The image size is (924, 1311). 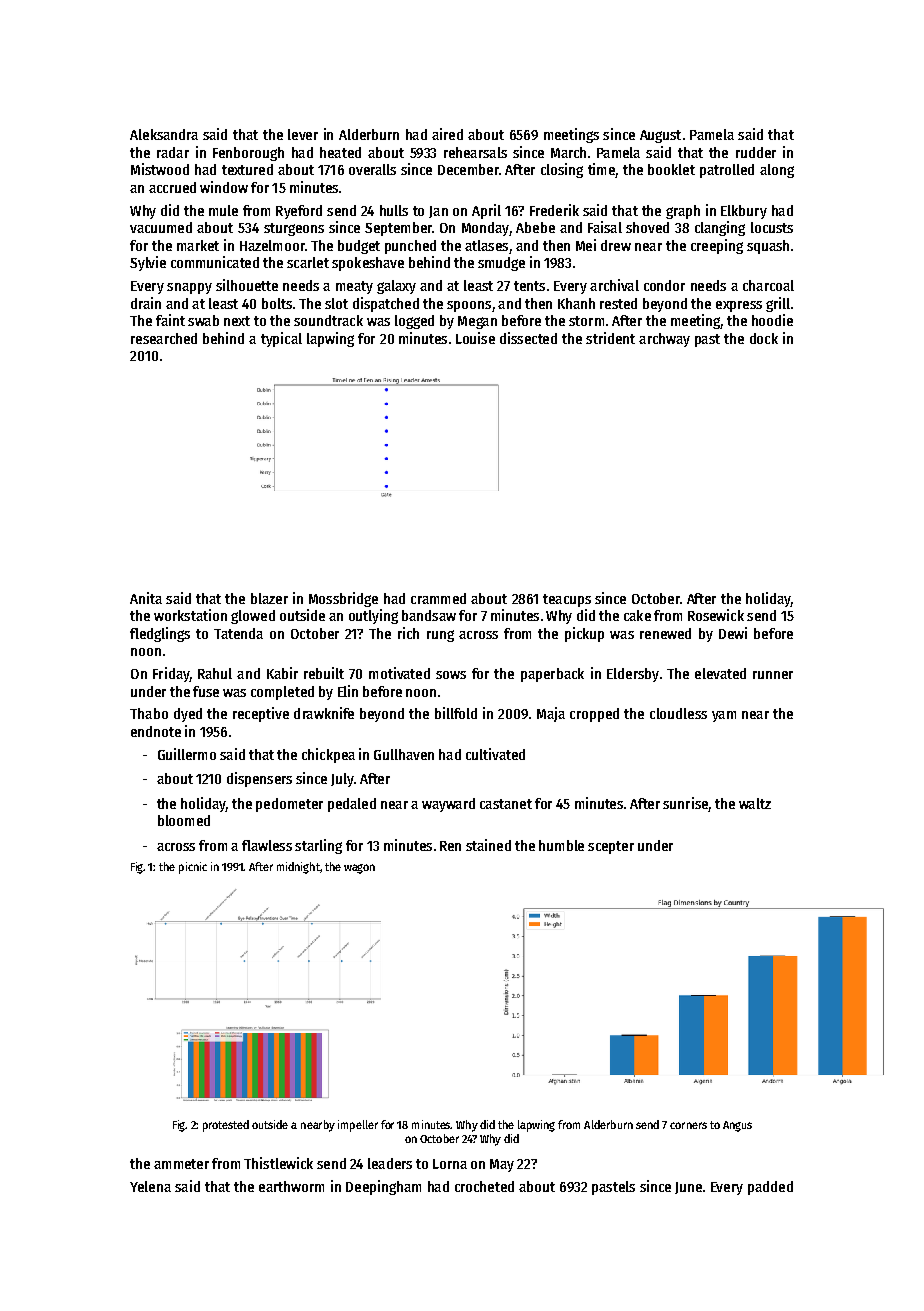 I want to click on padded, so click(x=770, y=1188).
